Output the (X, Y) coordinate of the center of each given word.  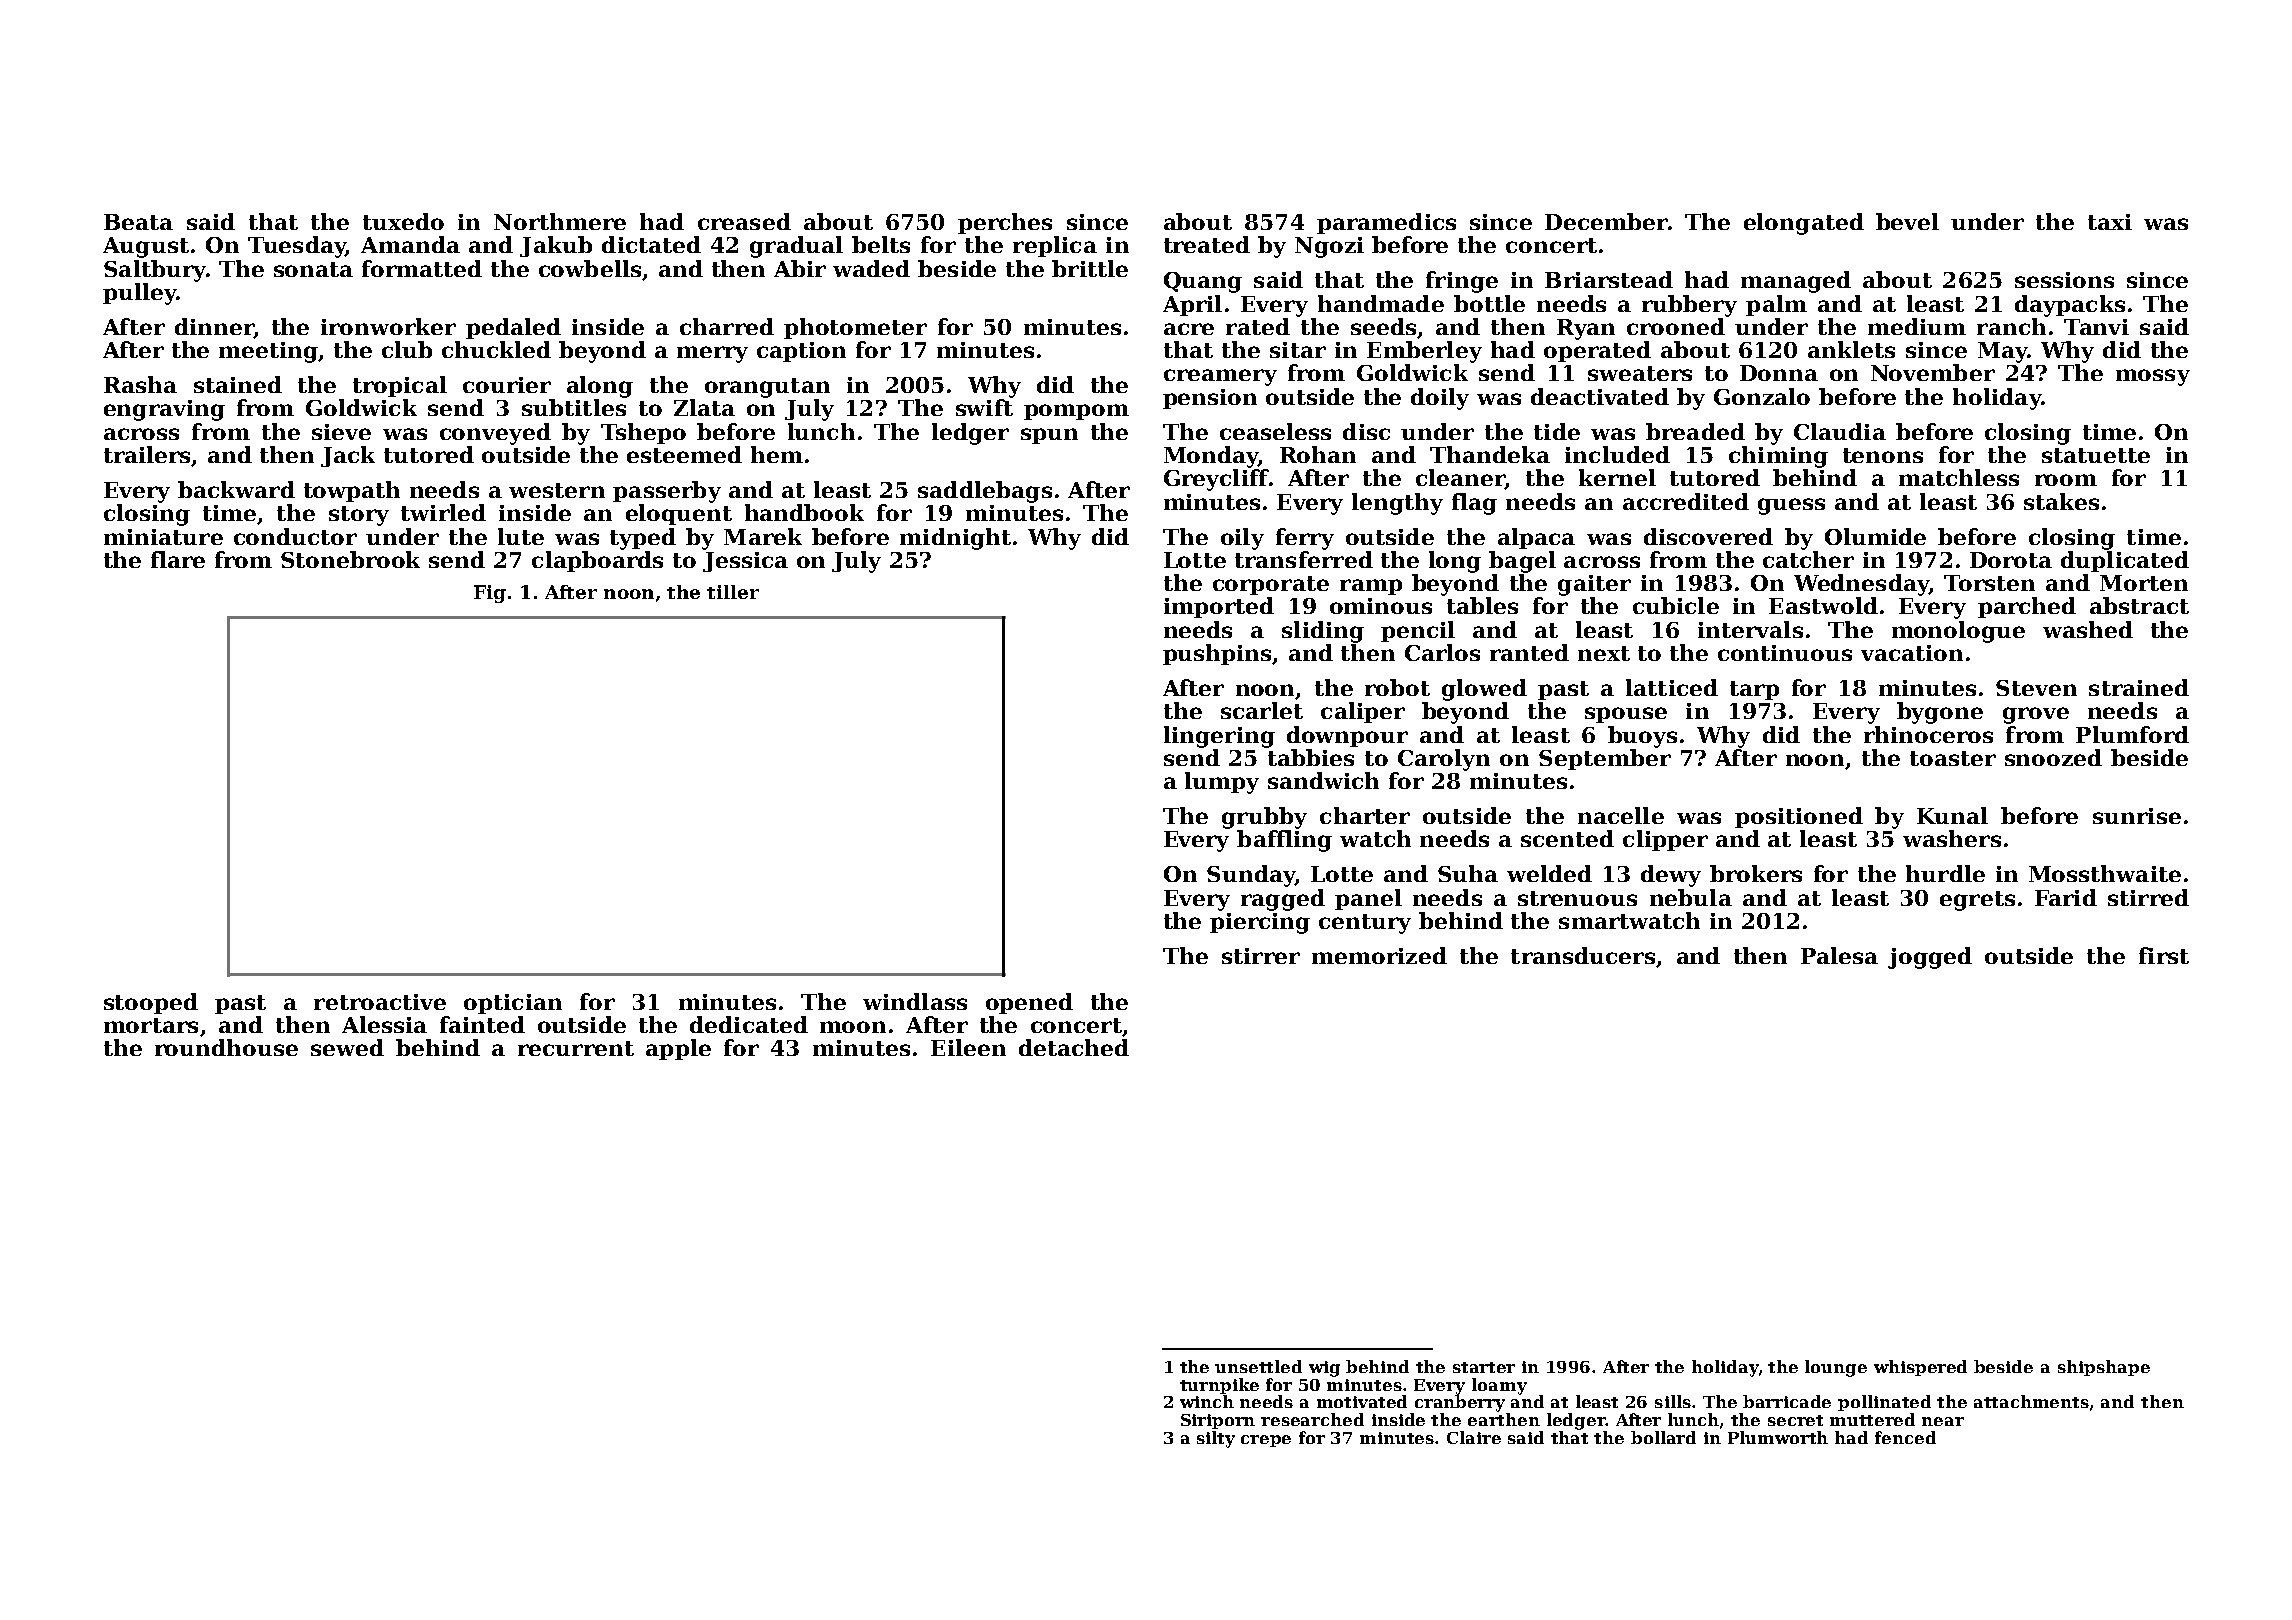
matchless (1959, 477)
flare (178, 559)
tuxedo (403, 221)
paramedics (1386, 223)
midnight (955, 539)
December (1606, 221)
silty (1216, 1439)
